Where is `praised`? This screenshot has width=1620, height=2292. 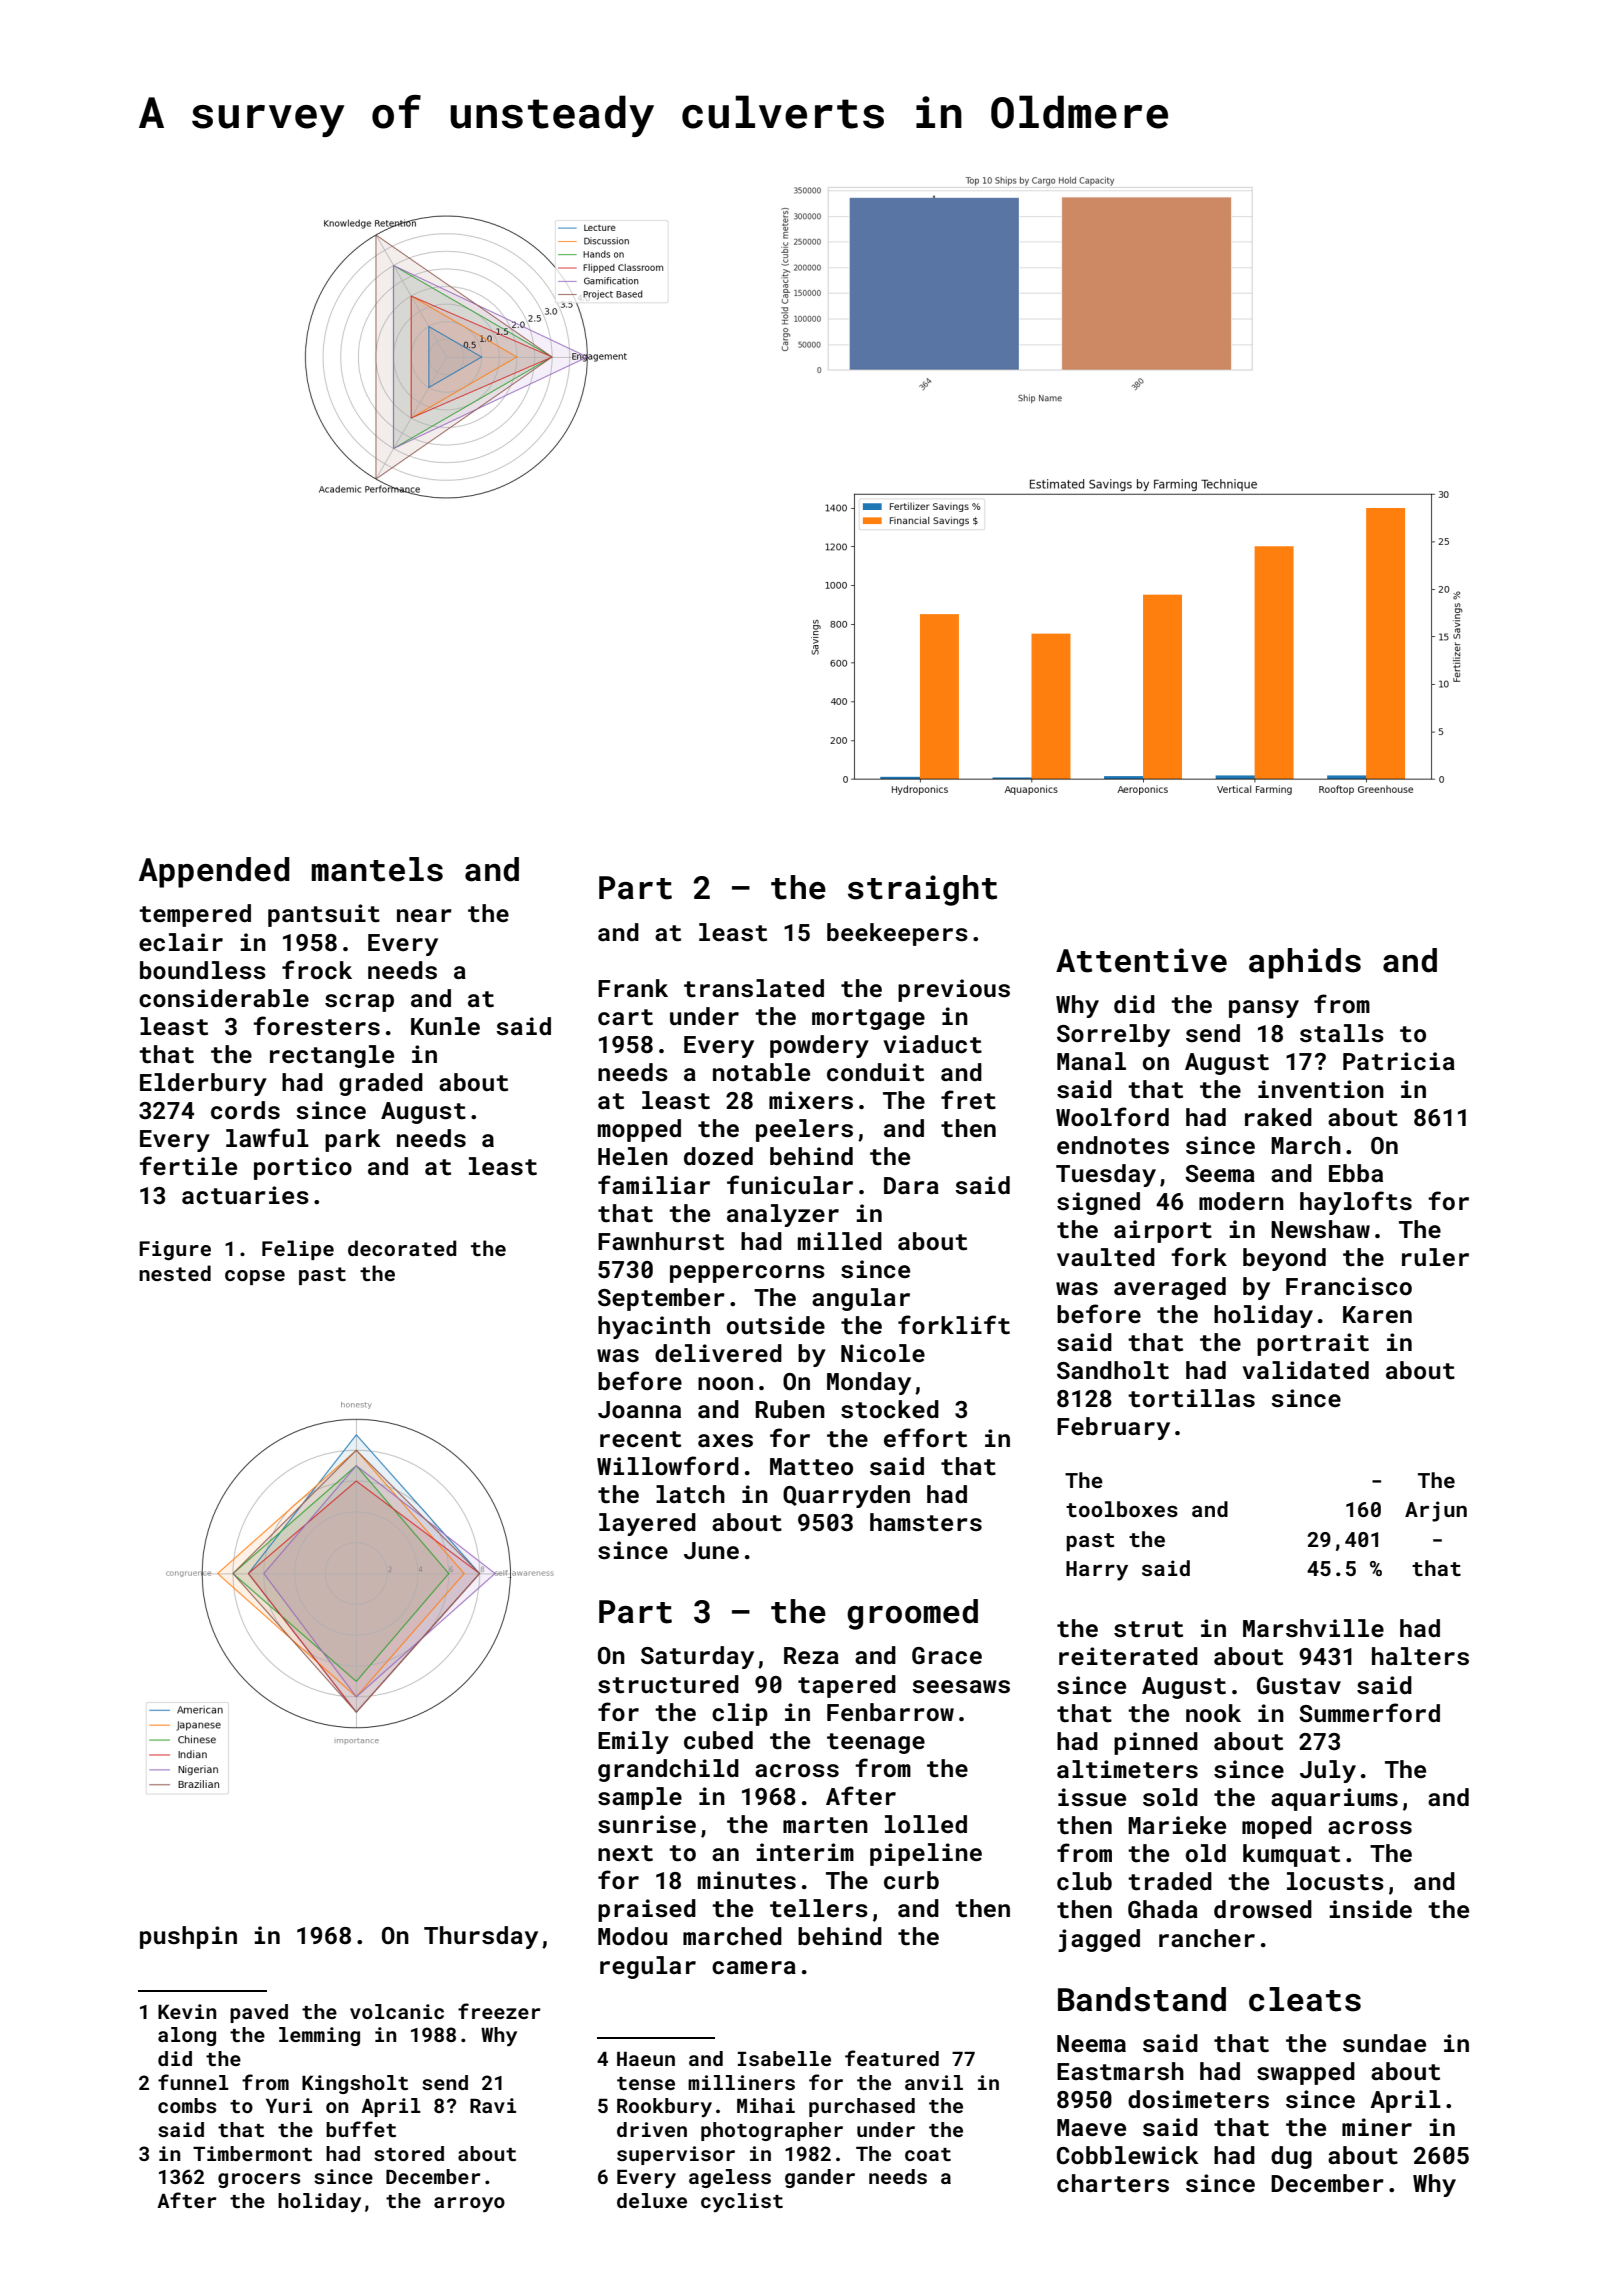
praised is located at coordinates (647, 1910).
